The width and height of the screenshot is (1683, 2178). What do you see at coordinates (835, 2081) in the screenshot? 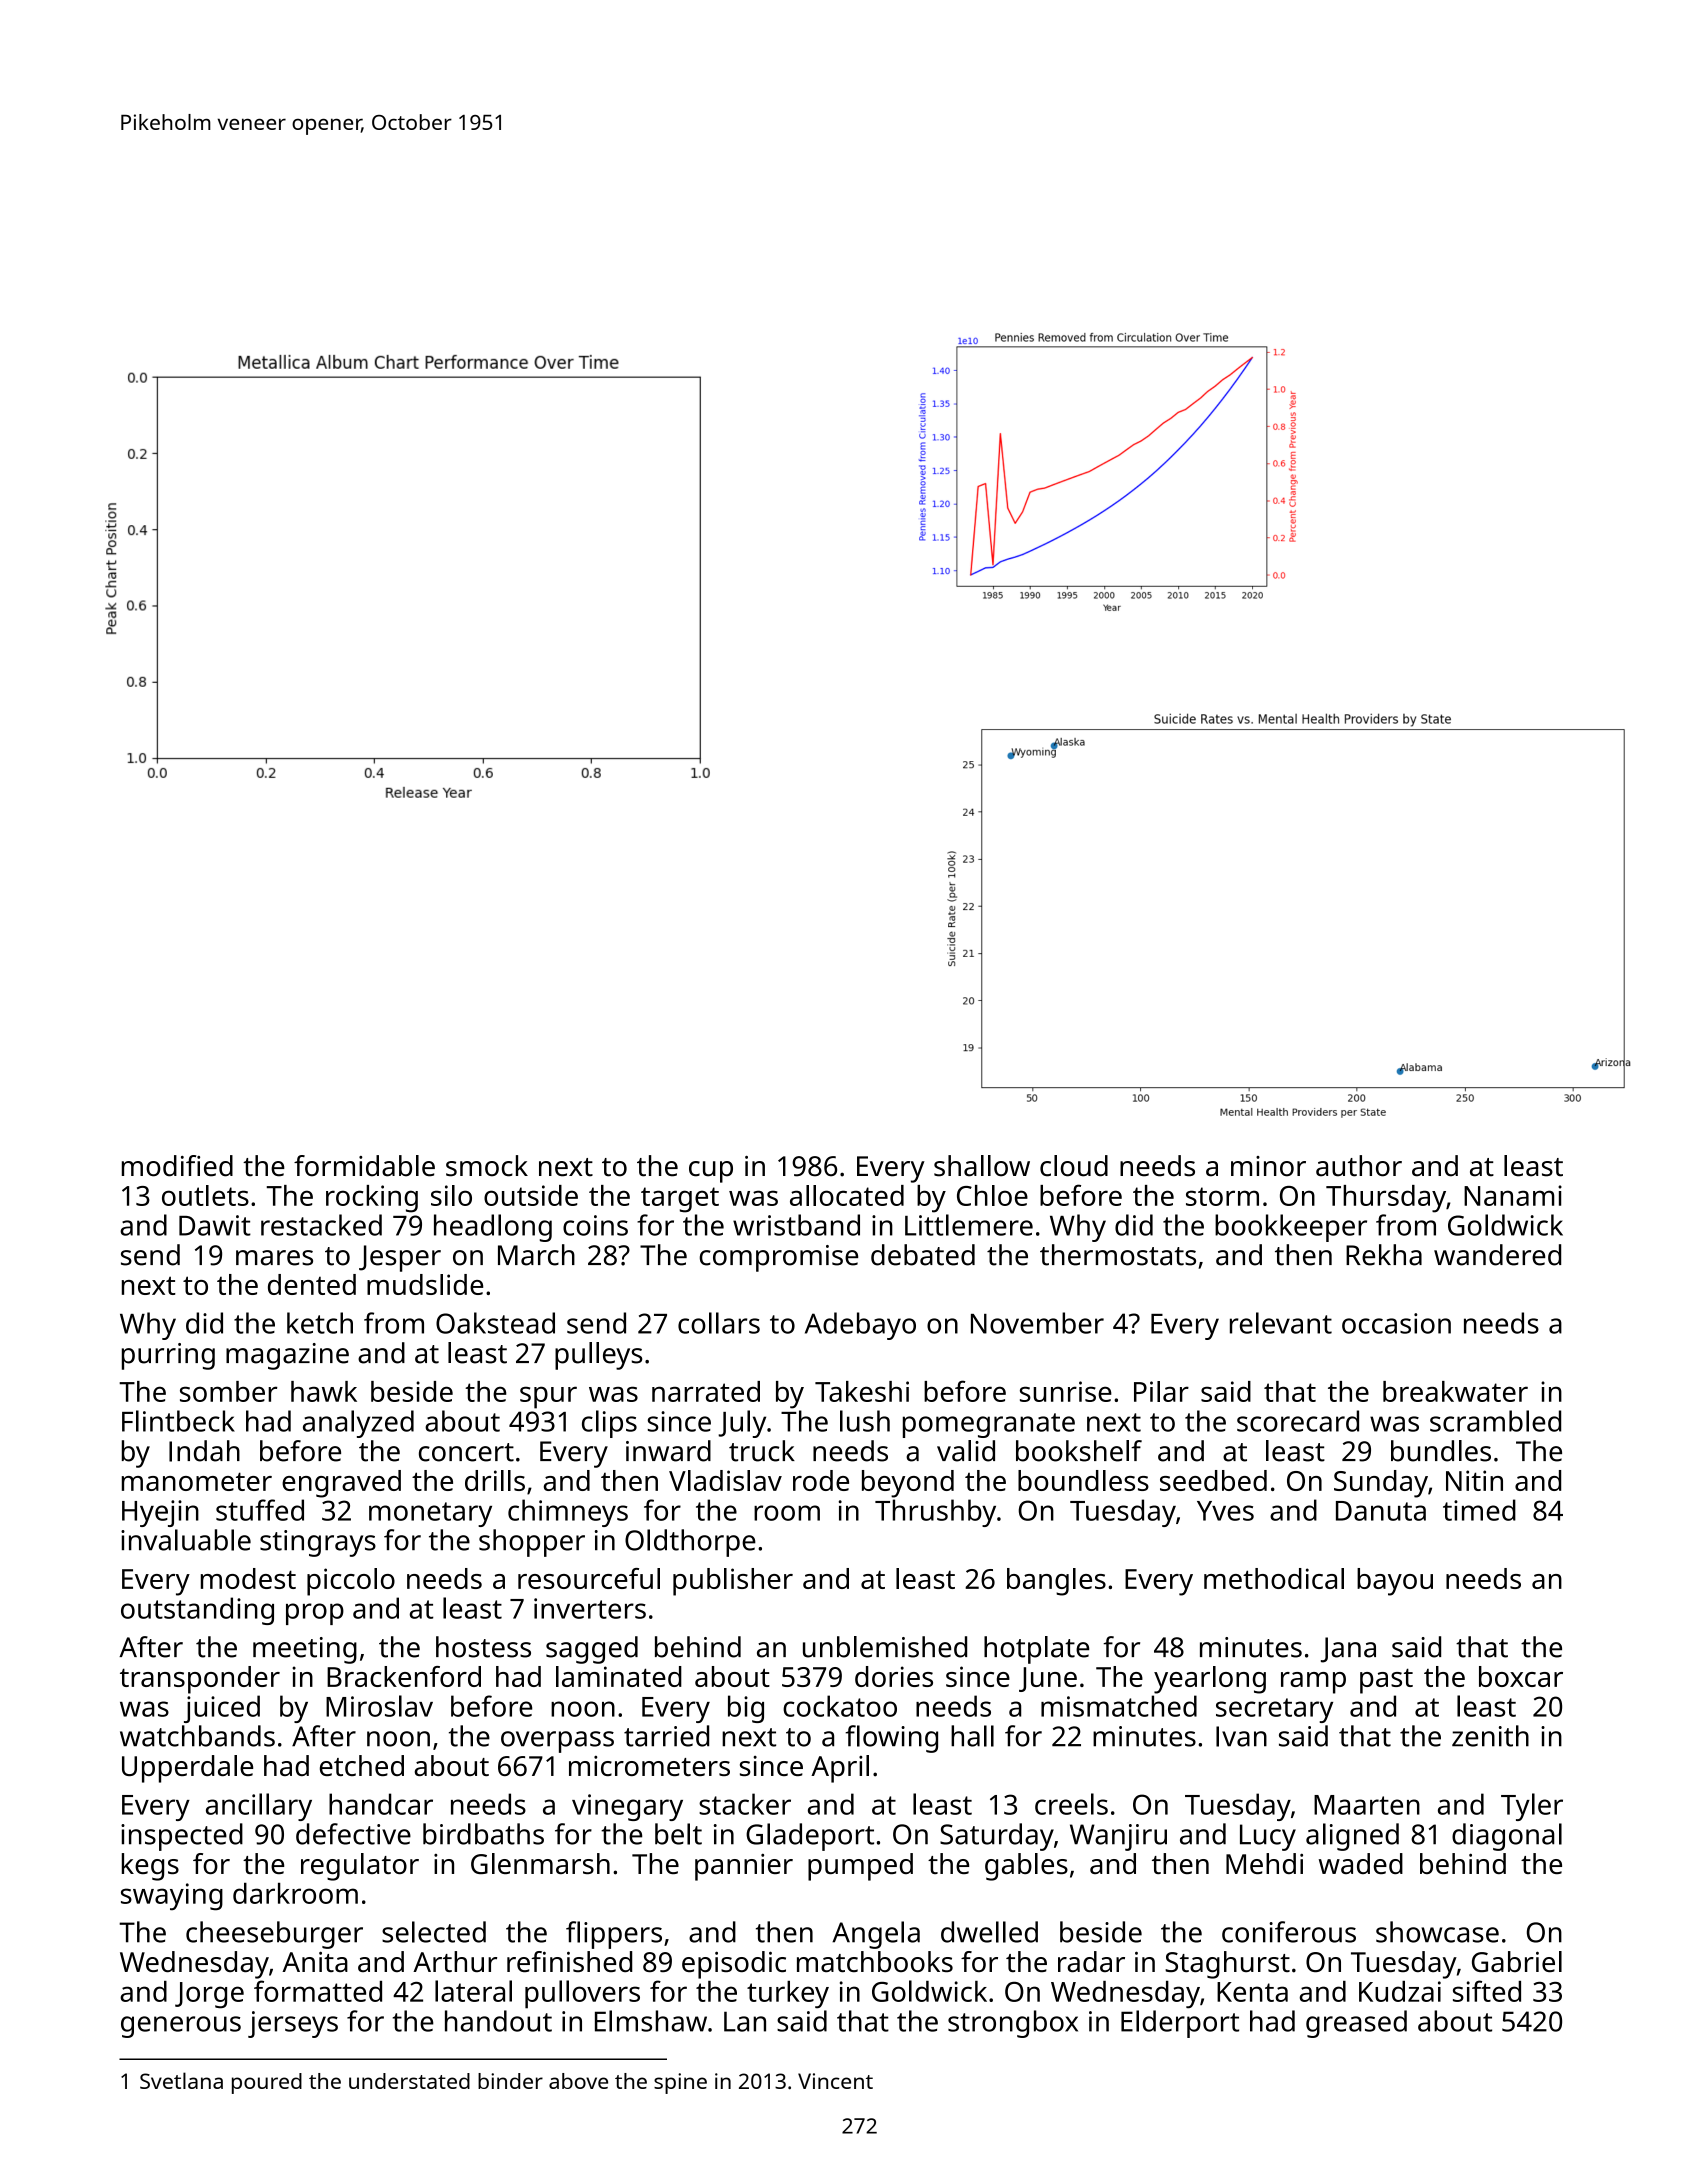
I see `Vincent` at bounding box center [835, 2081].
